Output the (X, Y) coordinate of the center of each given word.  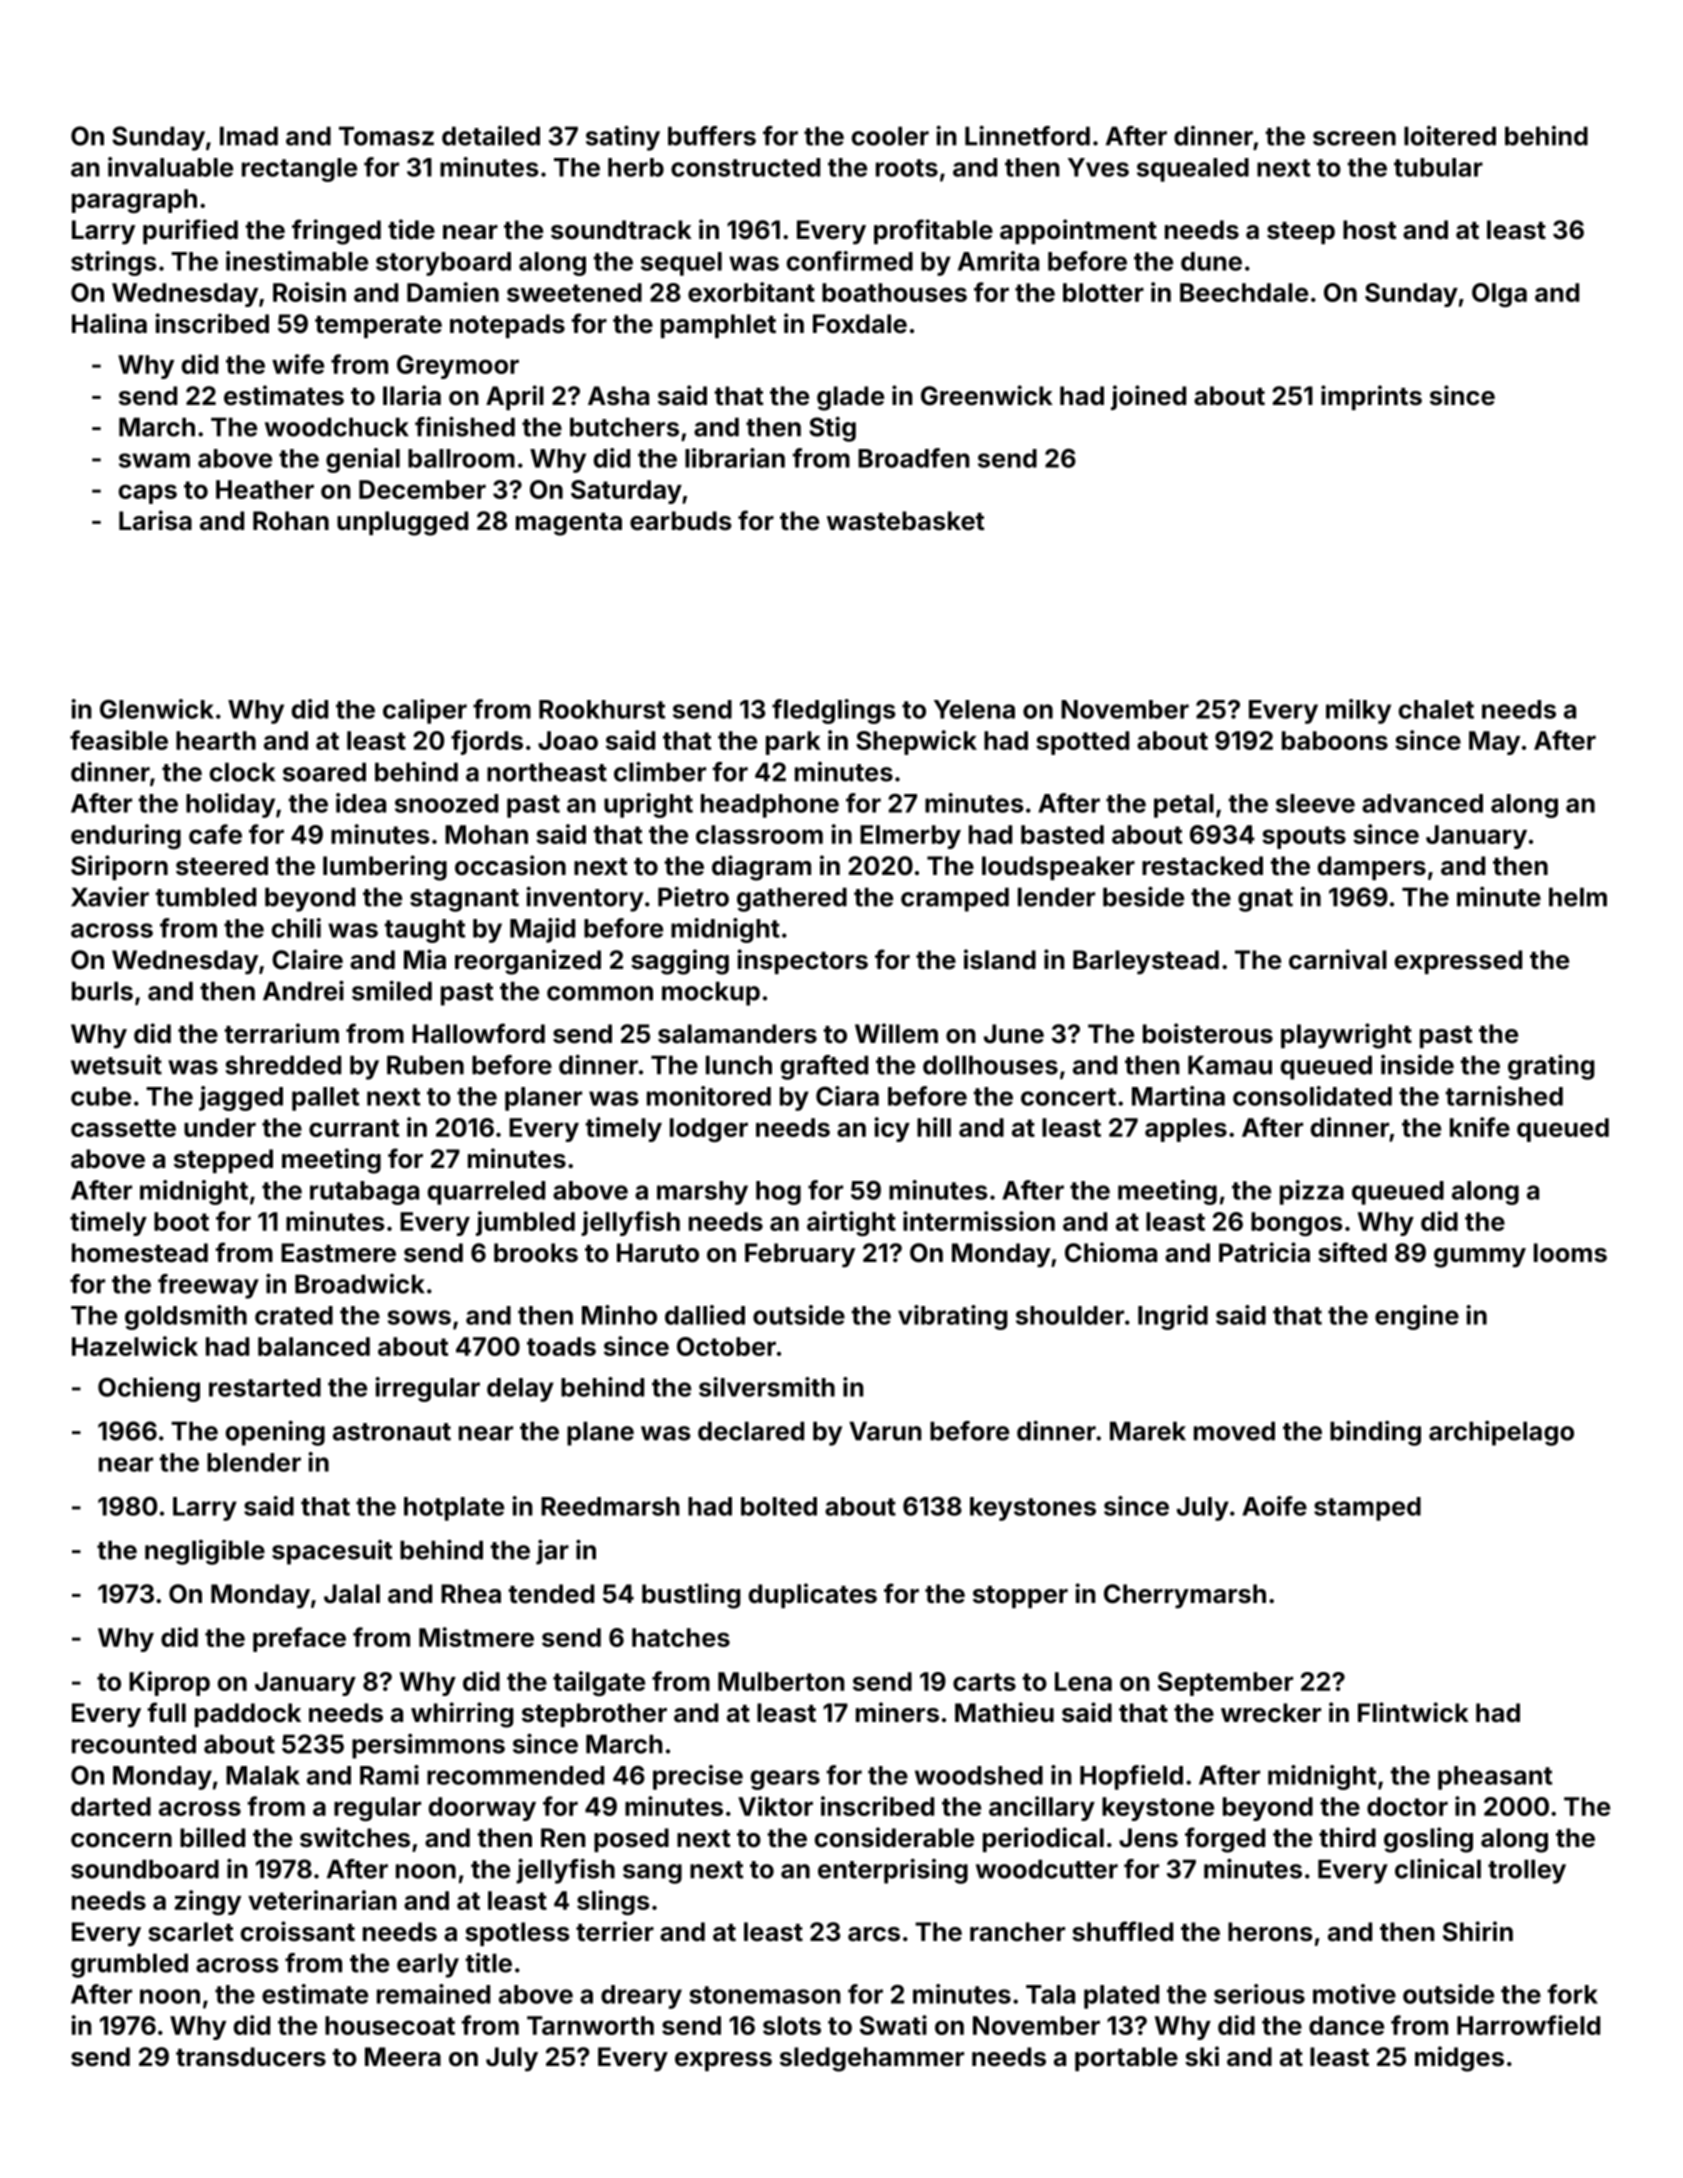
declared (751, 1431)
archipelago (1501, 1433)
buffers (712, 136)
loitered (1450, 136)
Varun (885, 1431)
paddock (248, 1715)
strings (114, 263)
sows (419, 1317)
